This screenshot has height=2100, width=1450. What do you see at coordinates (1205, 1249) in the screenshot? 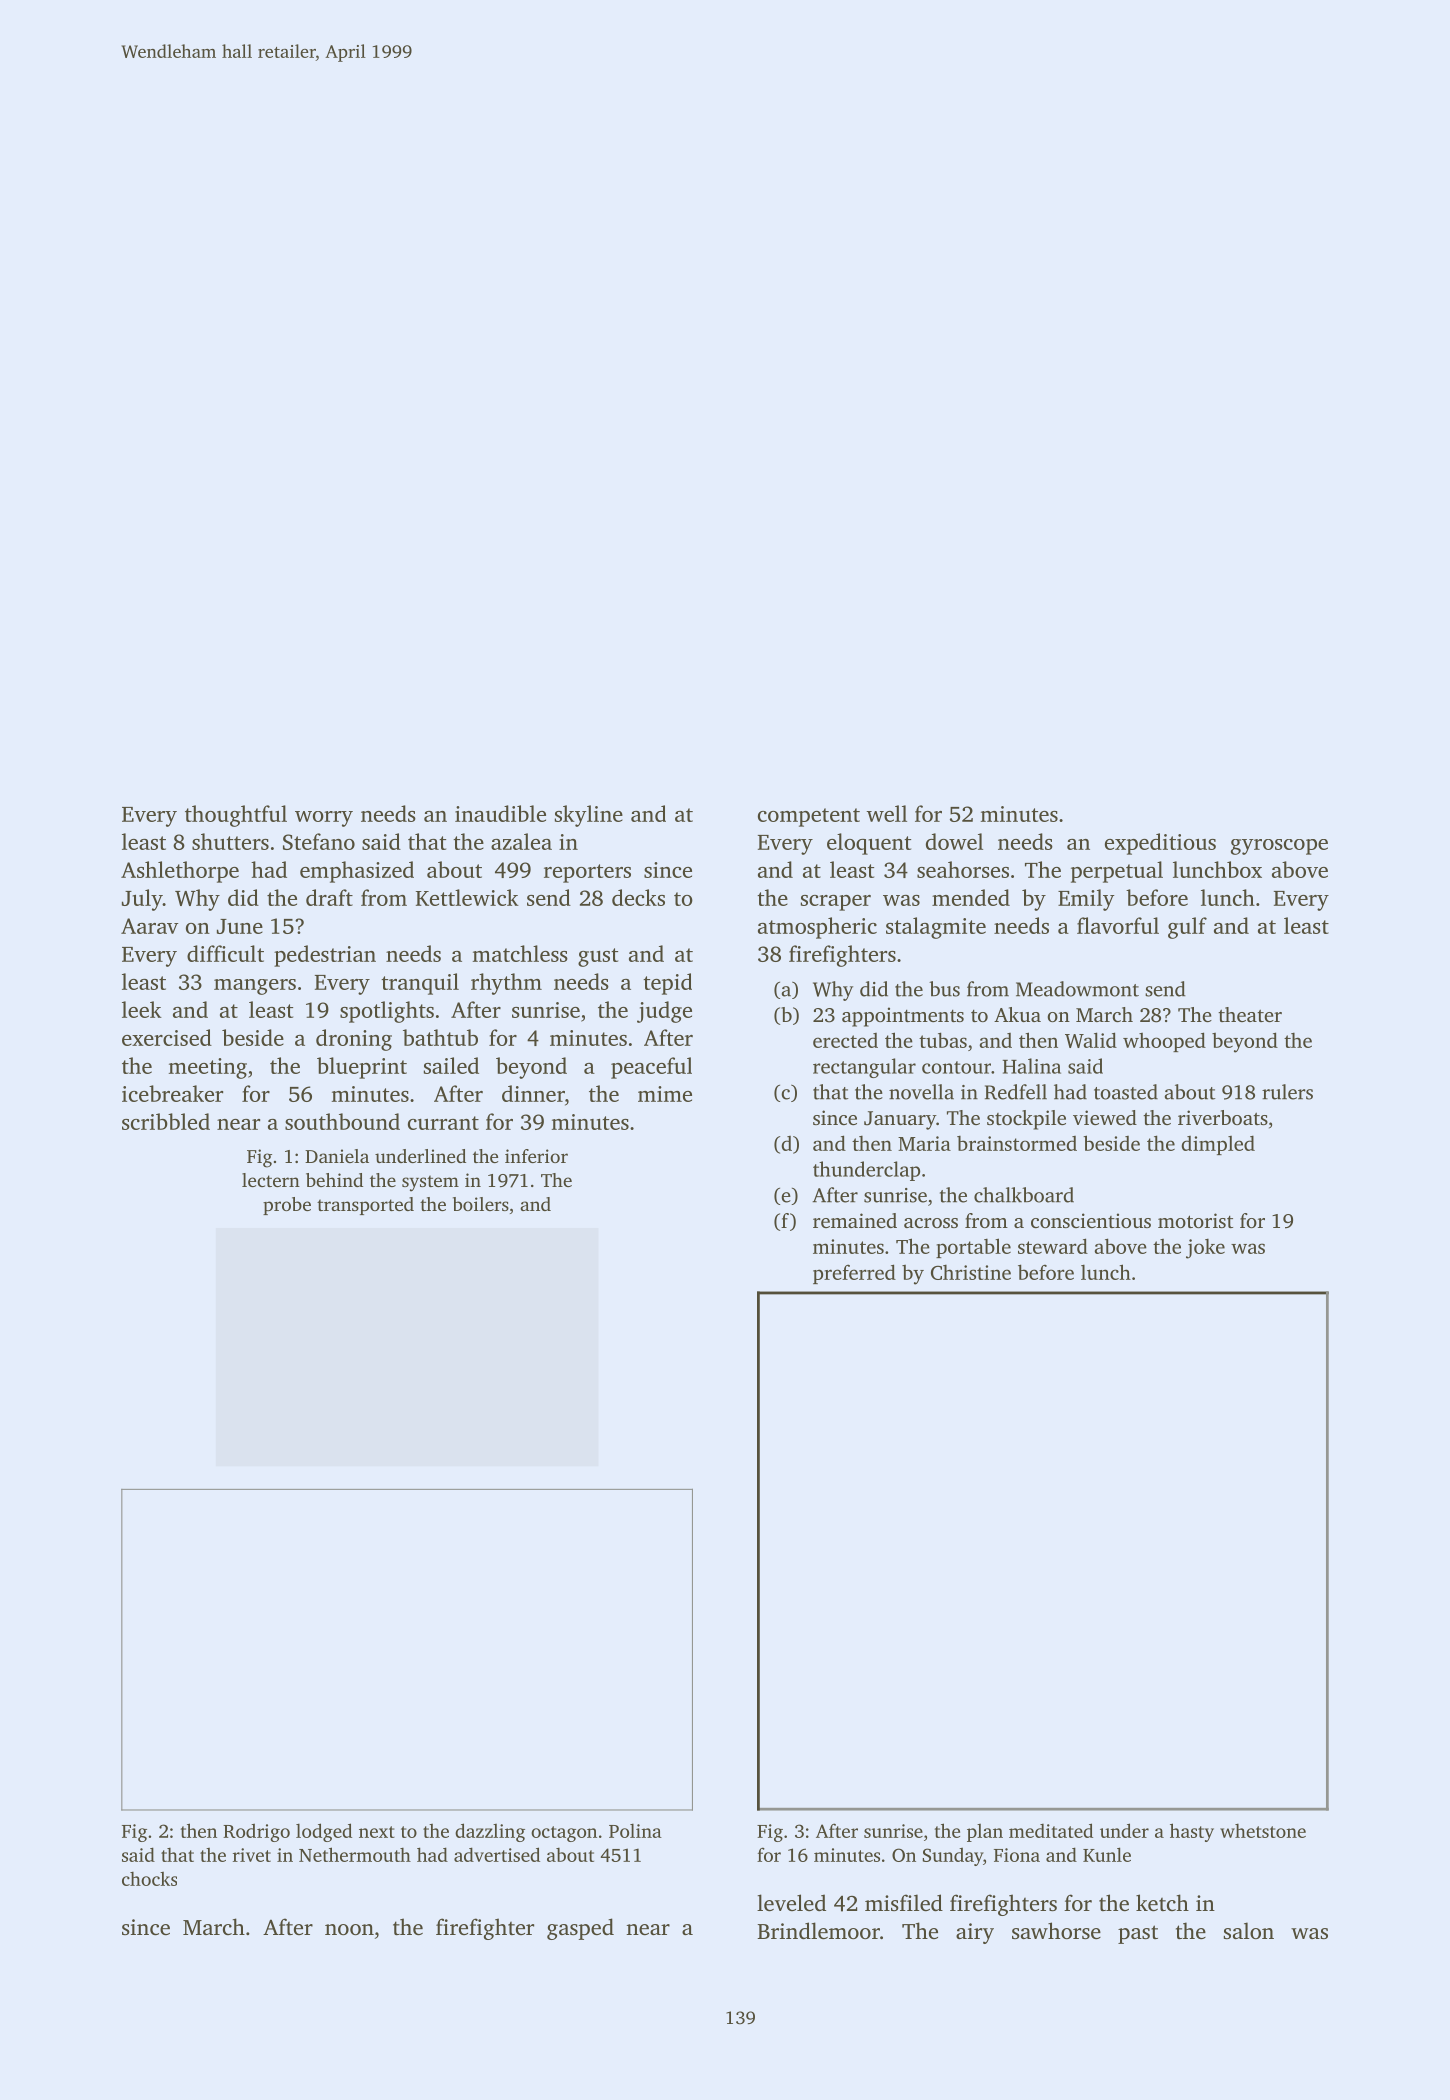
I see `joke` at bounding box center [1205, 1249].
